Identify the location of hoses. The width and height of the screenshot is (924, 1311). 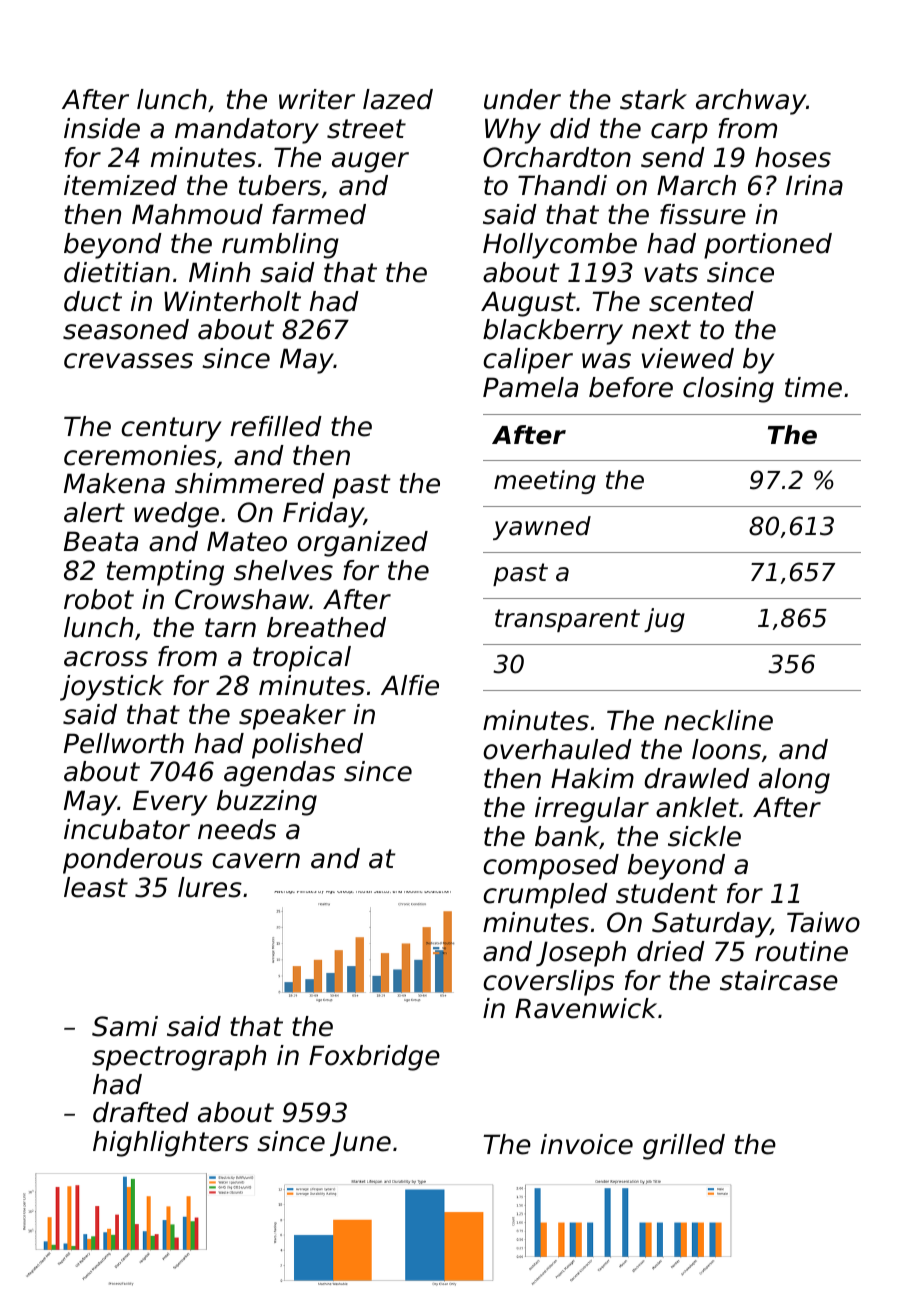
(793, 157).
